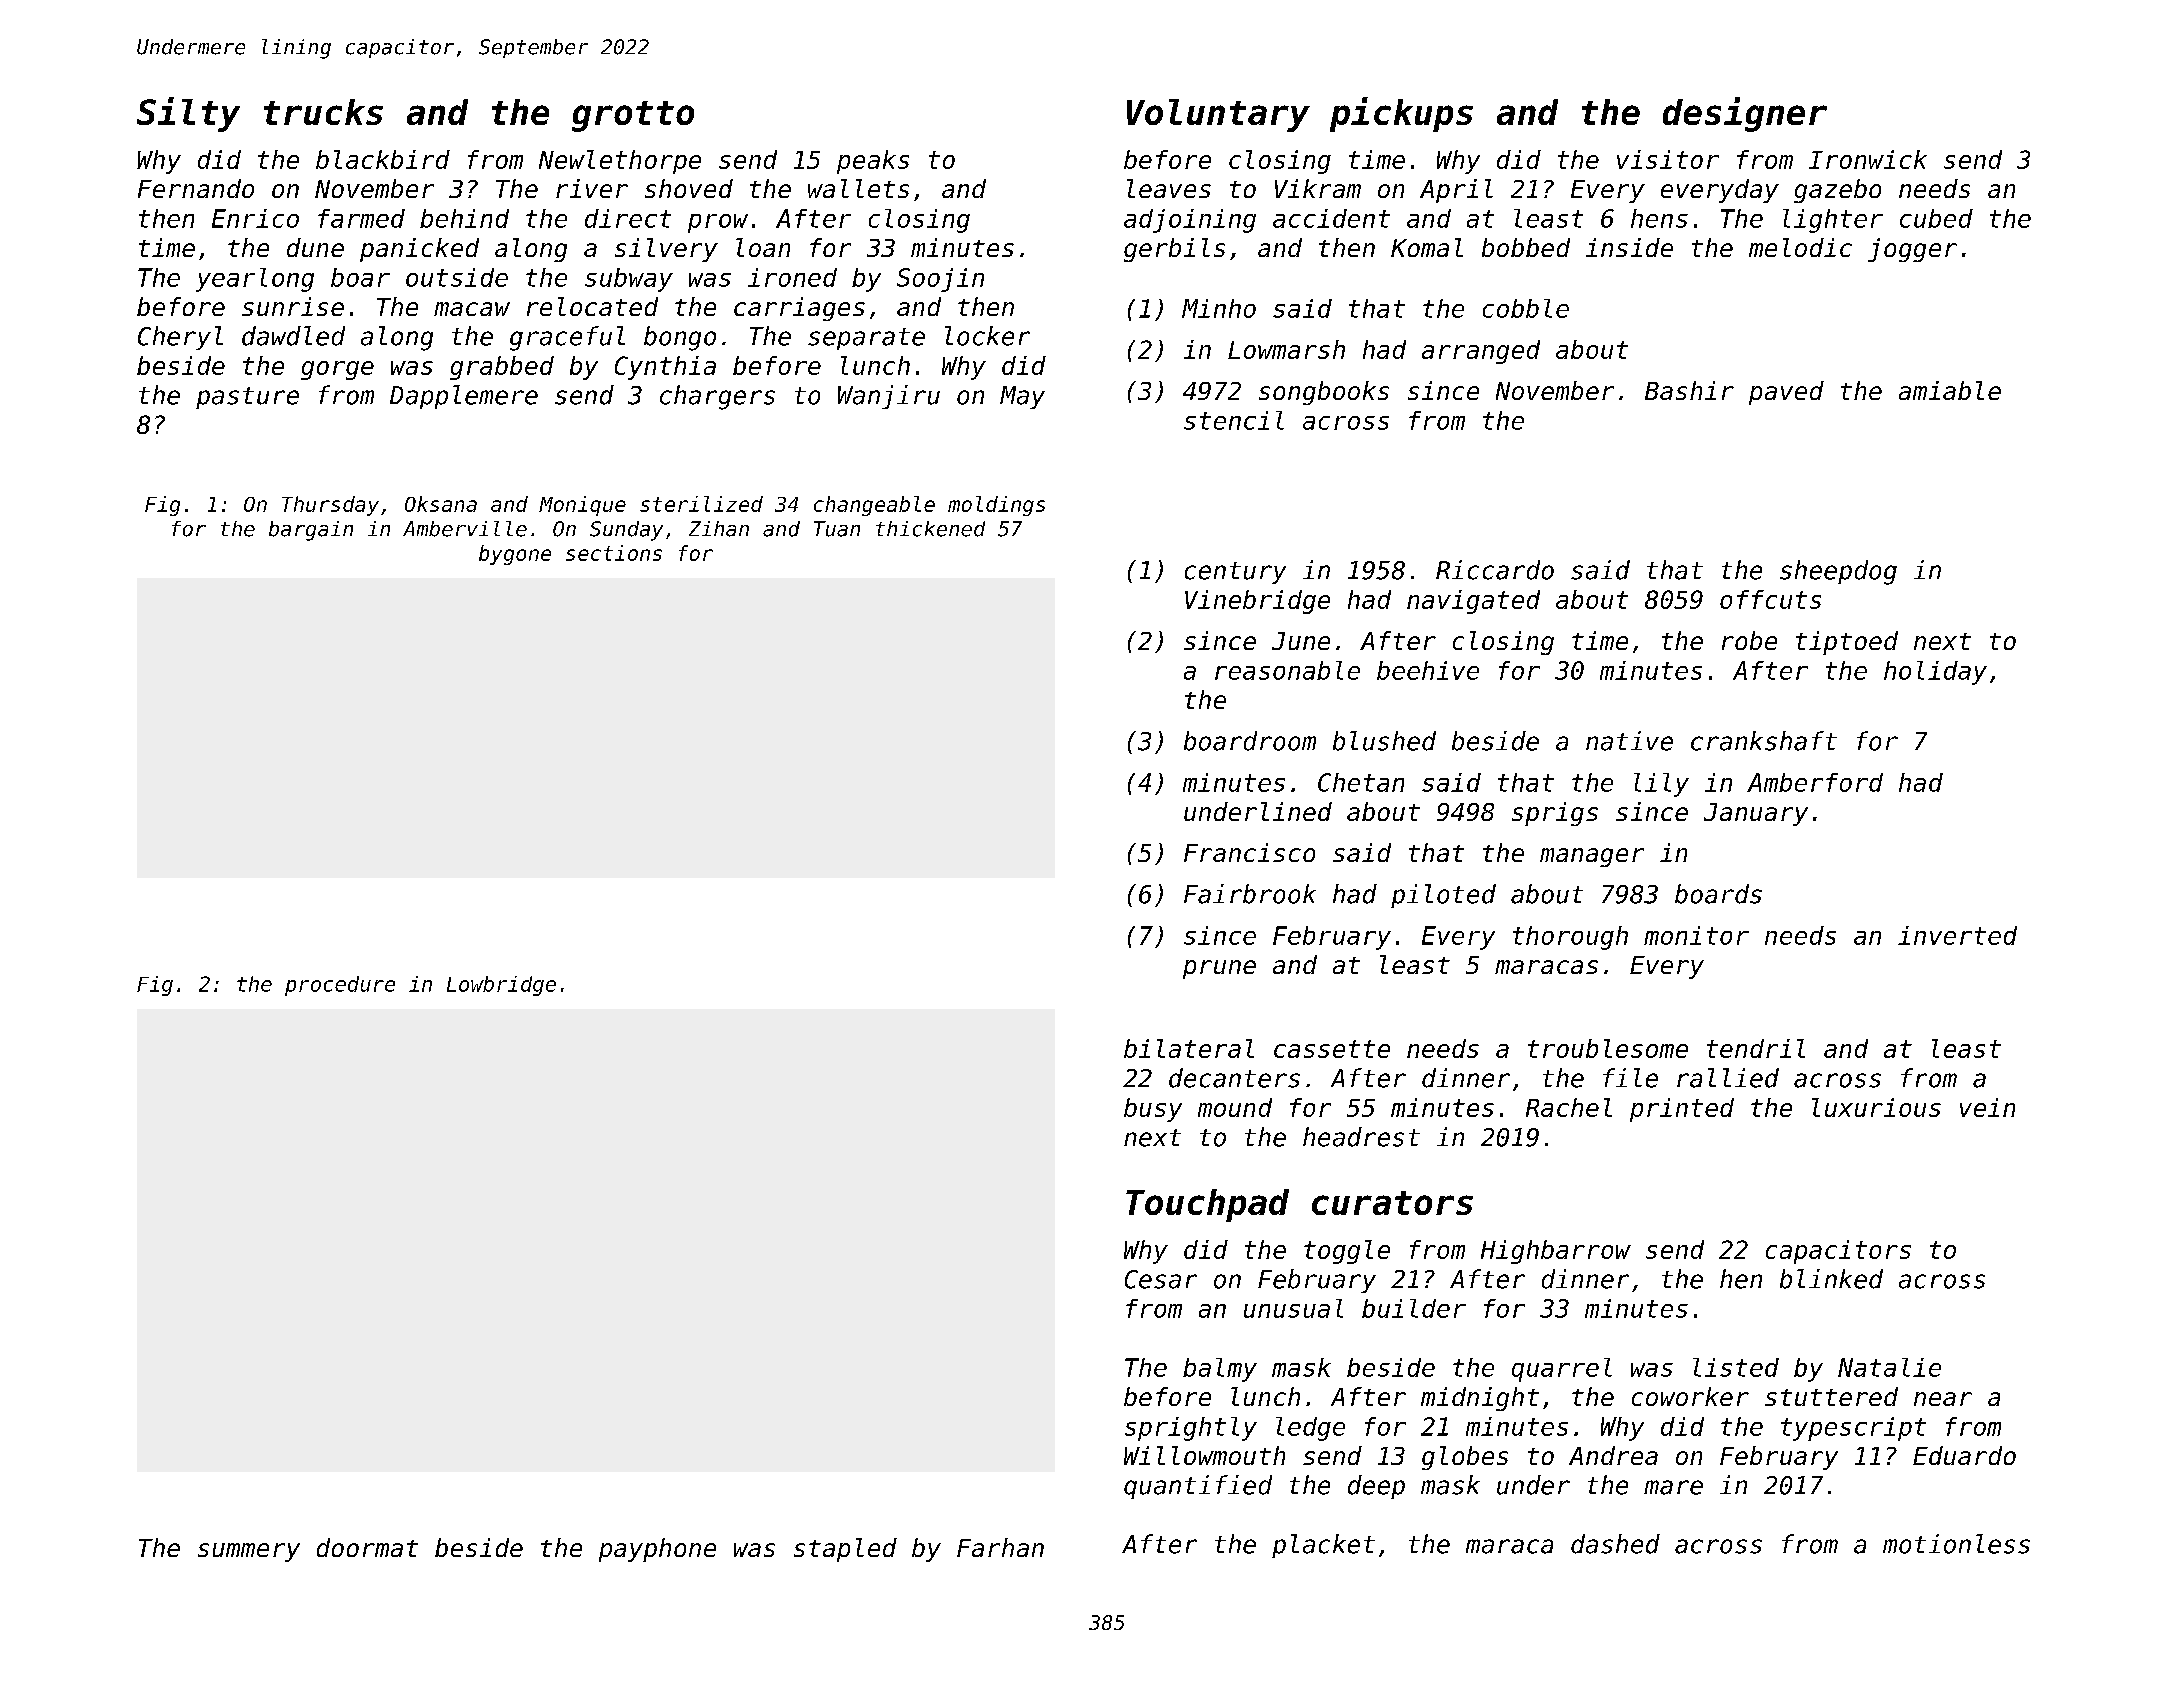  Describe the element at coordinates (763, 247) in the screenshot. I see `loan` at that location.
